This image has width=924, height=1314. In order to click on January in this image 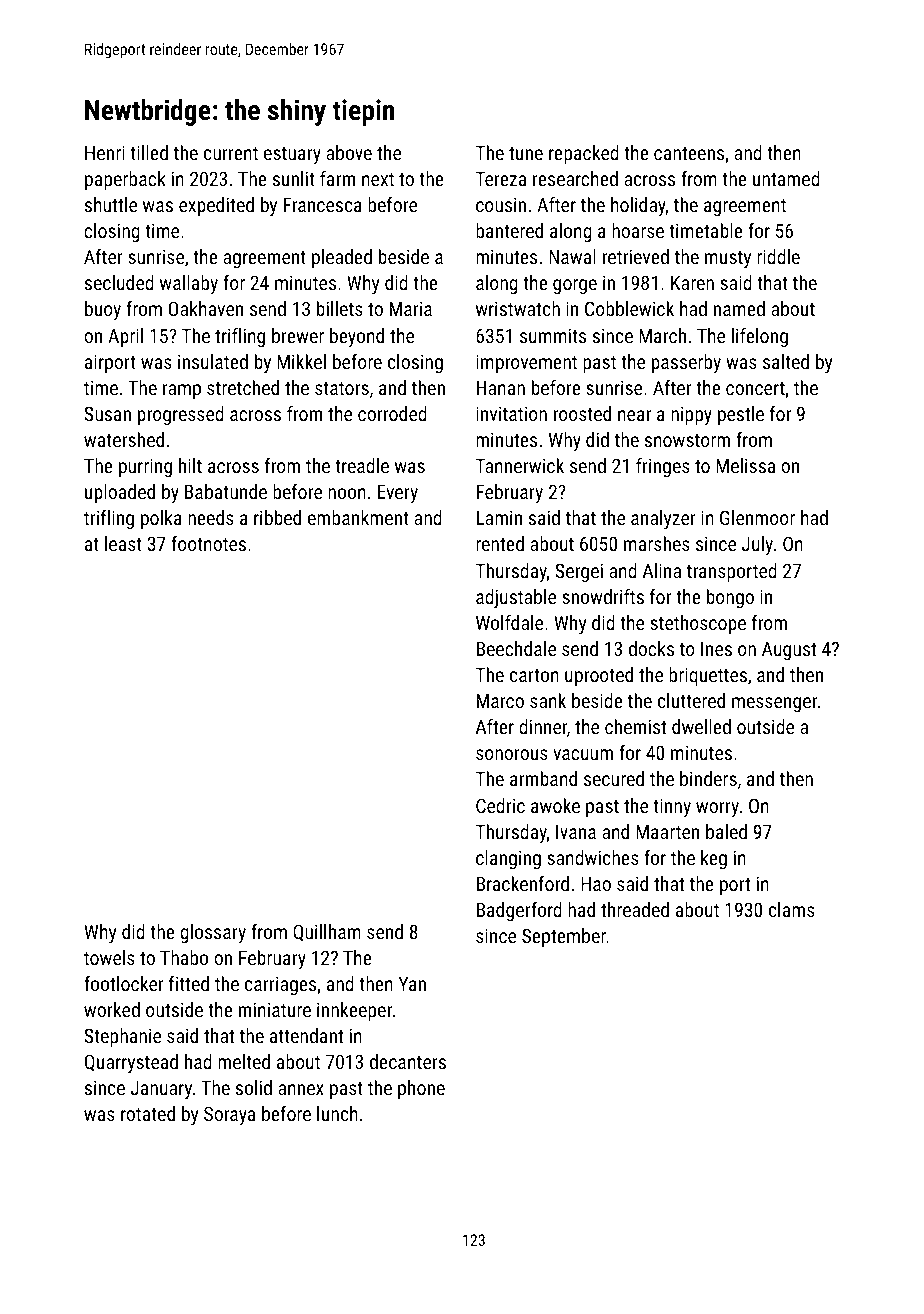, I will do `click(161, 1090)`.
